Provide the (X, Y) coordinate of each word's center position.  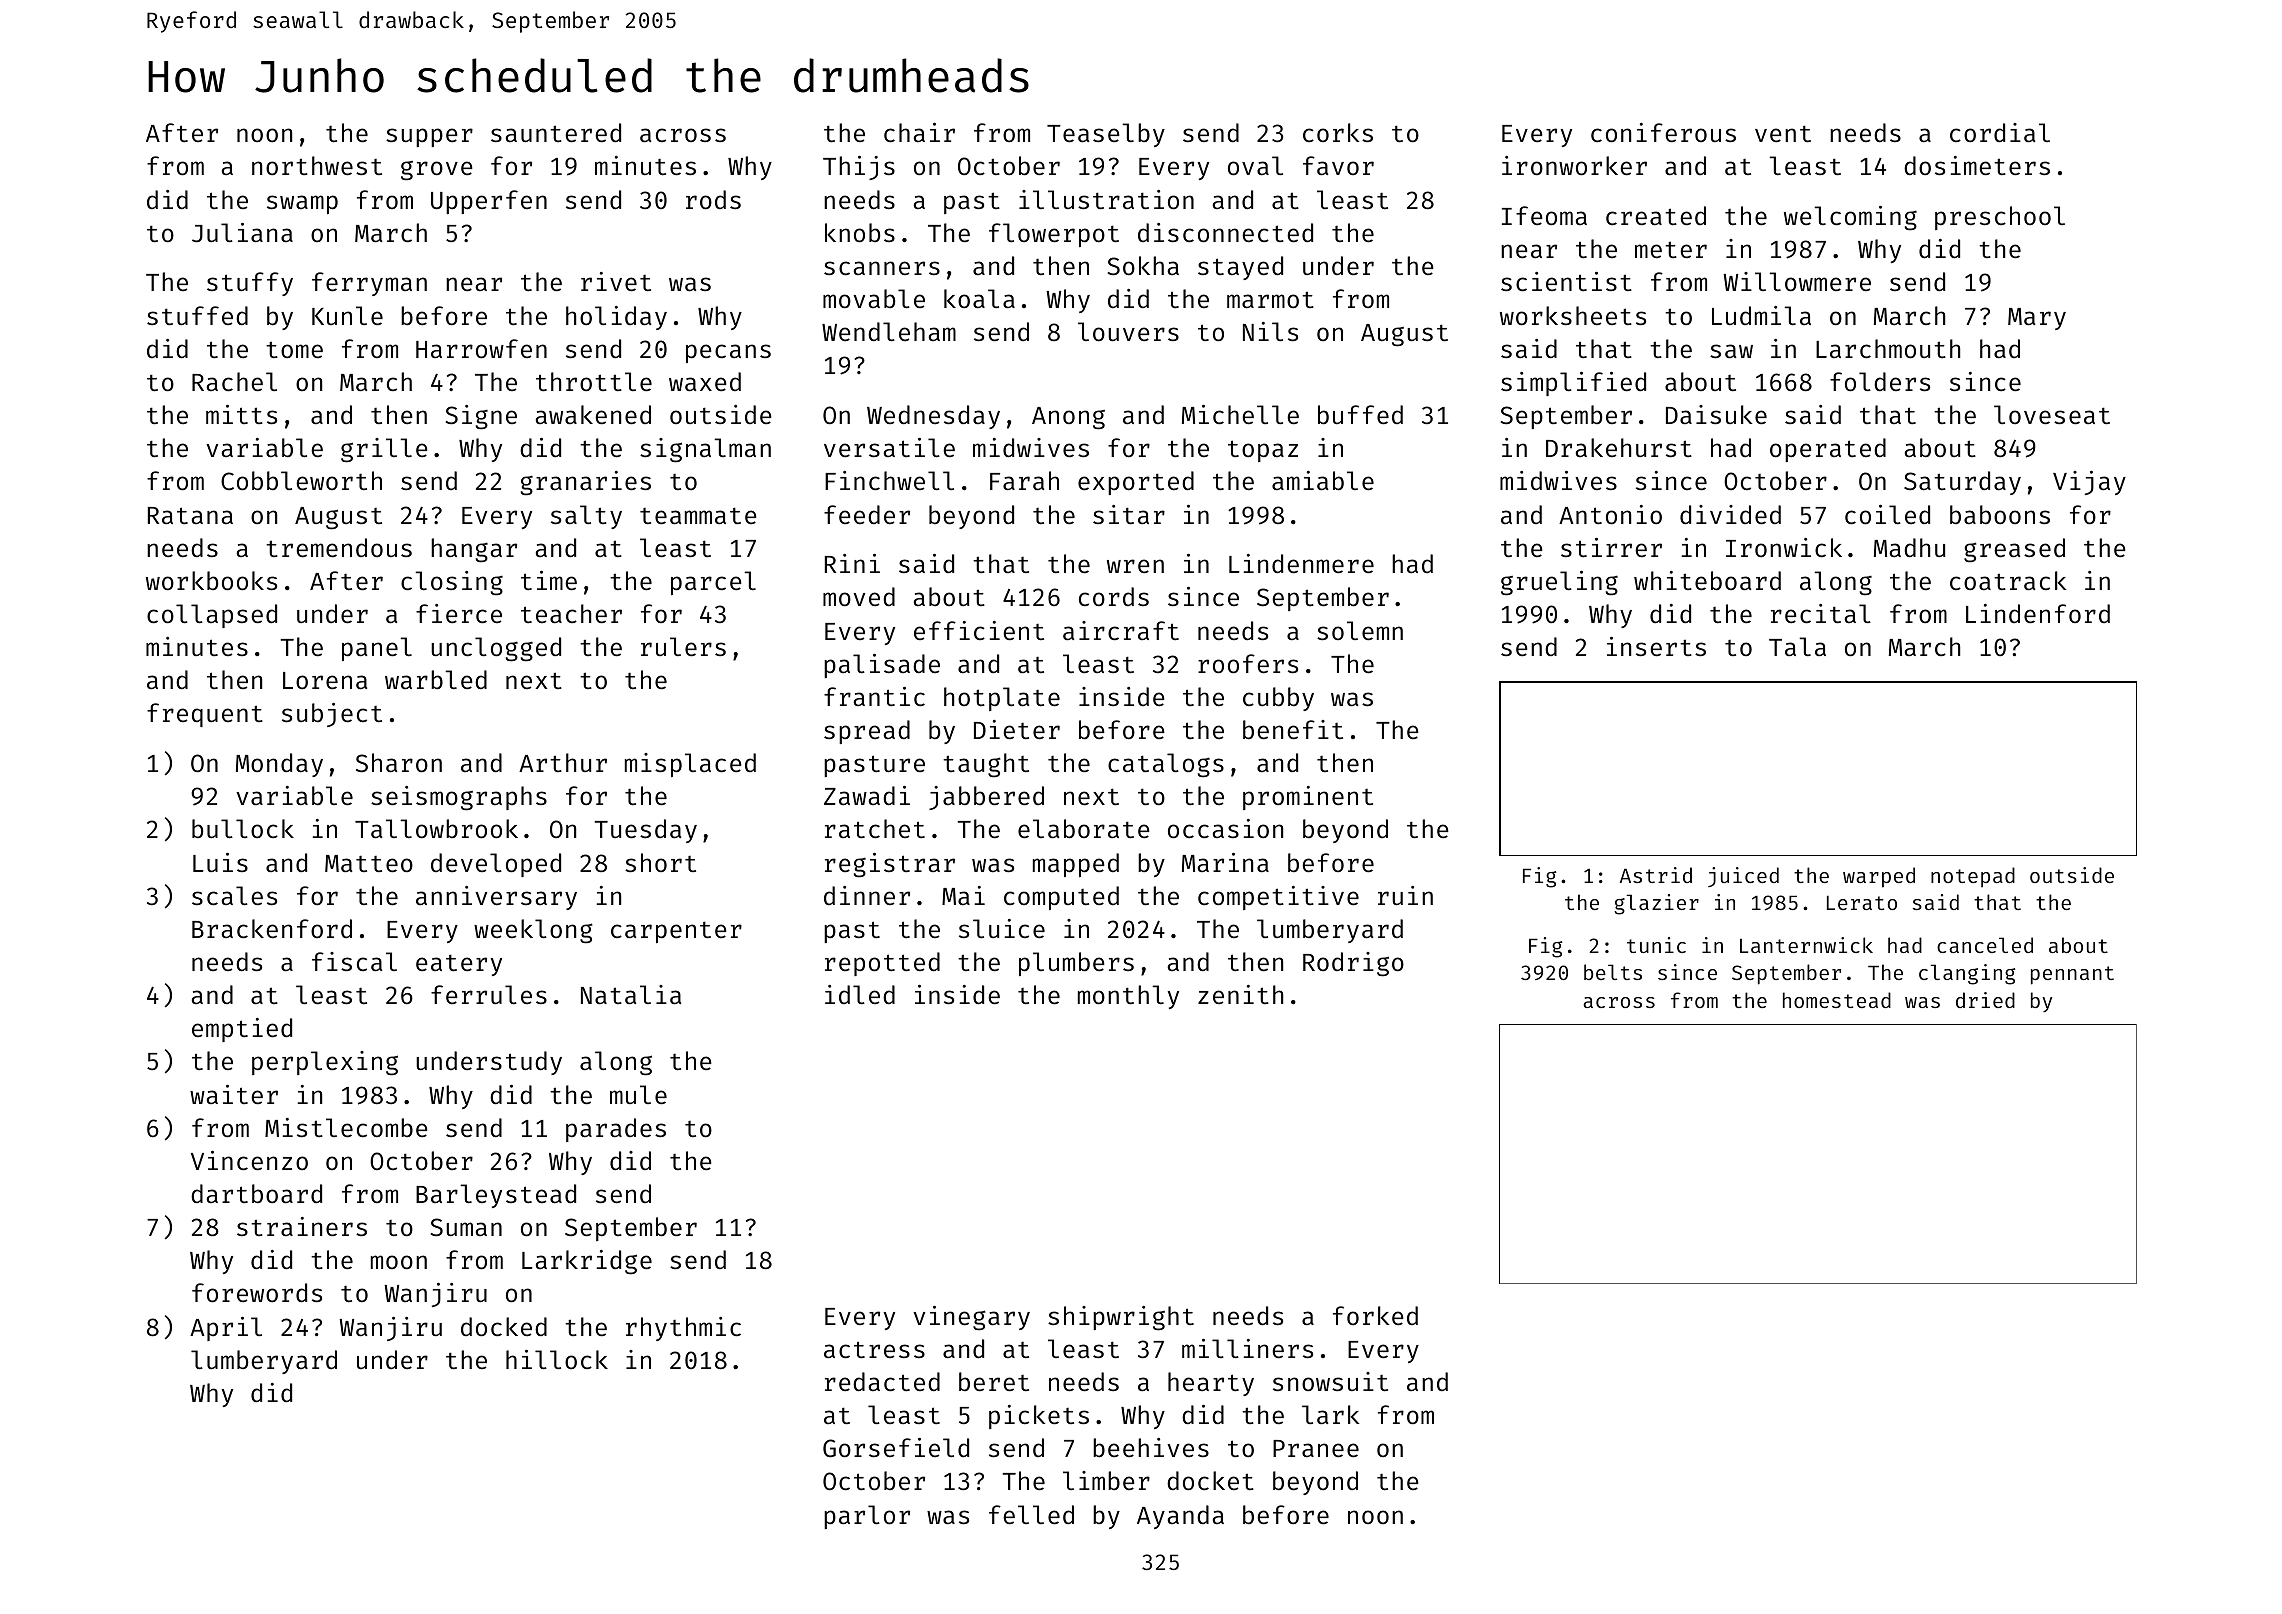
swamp (302, 204)
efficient (979, 631)
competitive (1278, 898)
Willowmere (1797, 282)
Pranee (1316, 1449)
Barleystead (496, 1196)
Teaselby (1106, 135)
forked (1375, 1316)
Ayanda (1180, 1517)
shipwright (1121, 1318)
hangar (474, 550)
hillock (557, 1360)
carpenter (676, 932)
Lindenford (2038, 614)
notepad (1973, 877)
